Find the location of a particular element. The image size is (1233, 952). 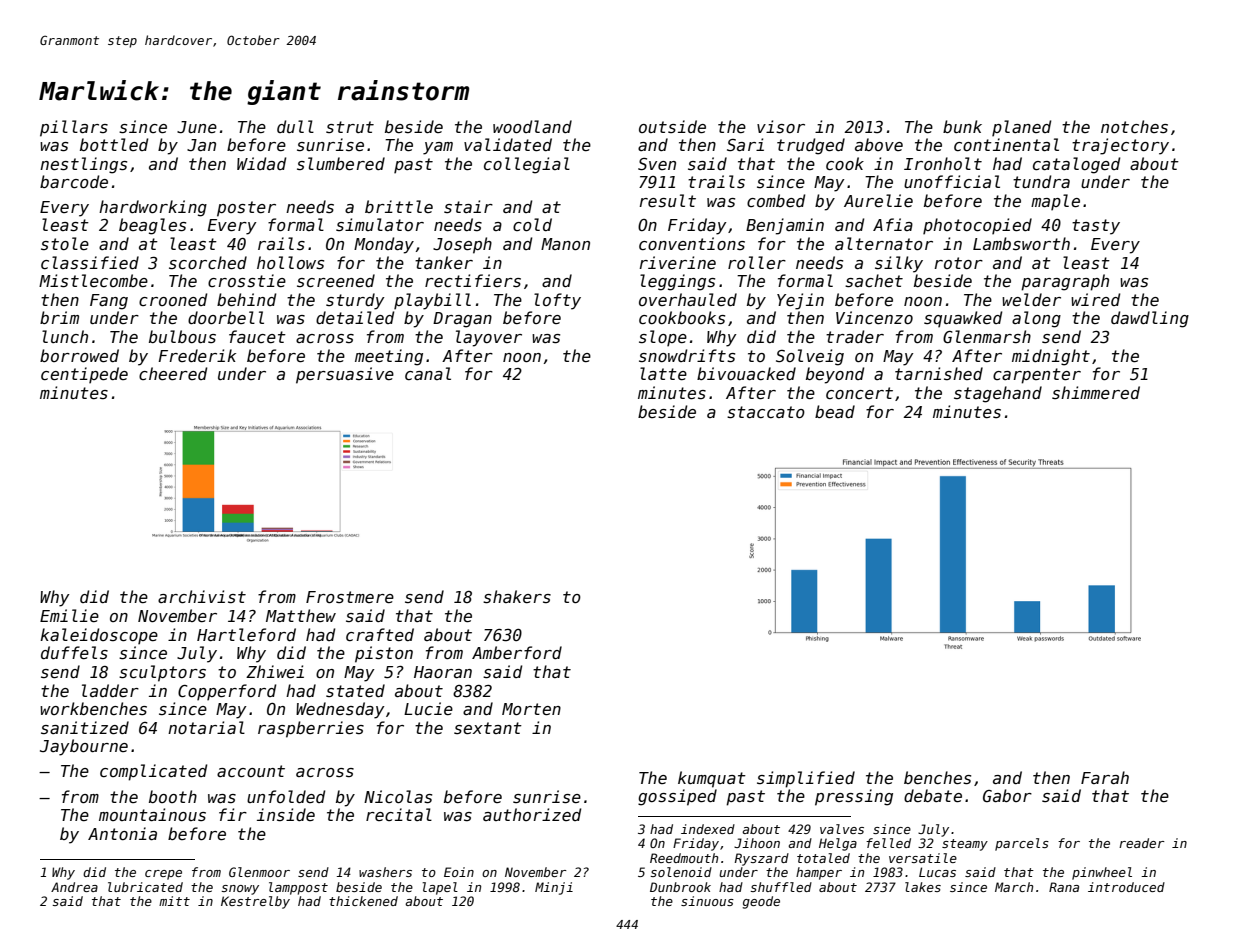

Minji is located at coordinates (554, 888).
